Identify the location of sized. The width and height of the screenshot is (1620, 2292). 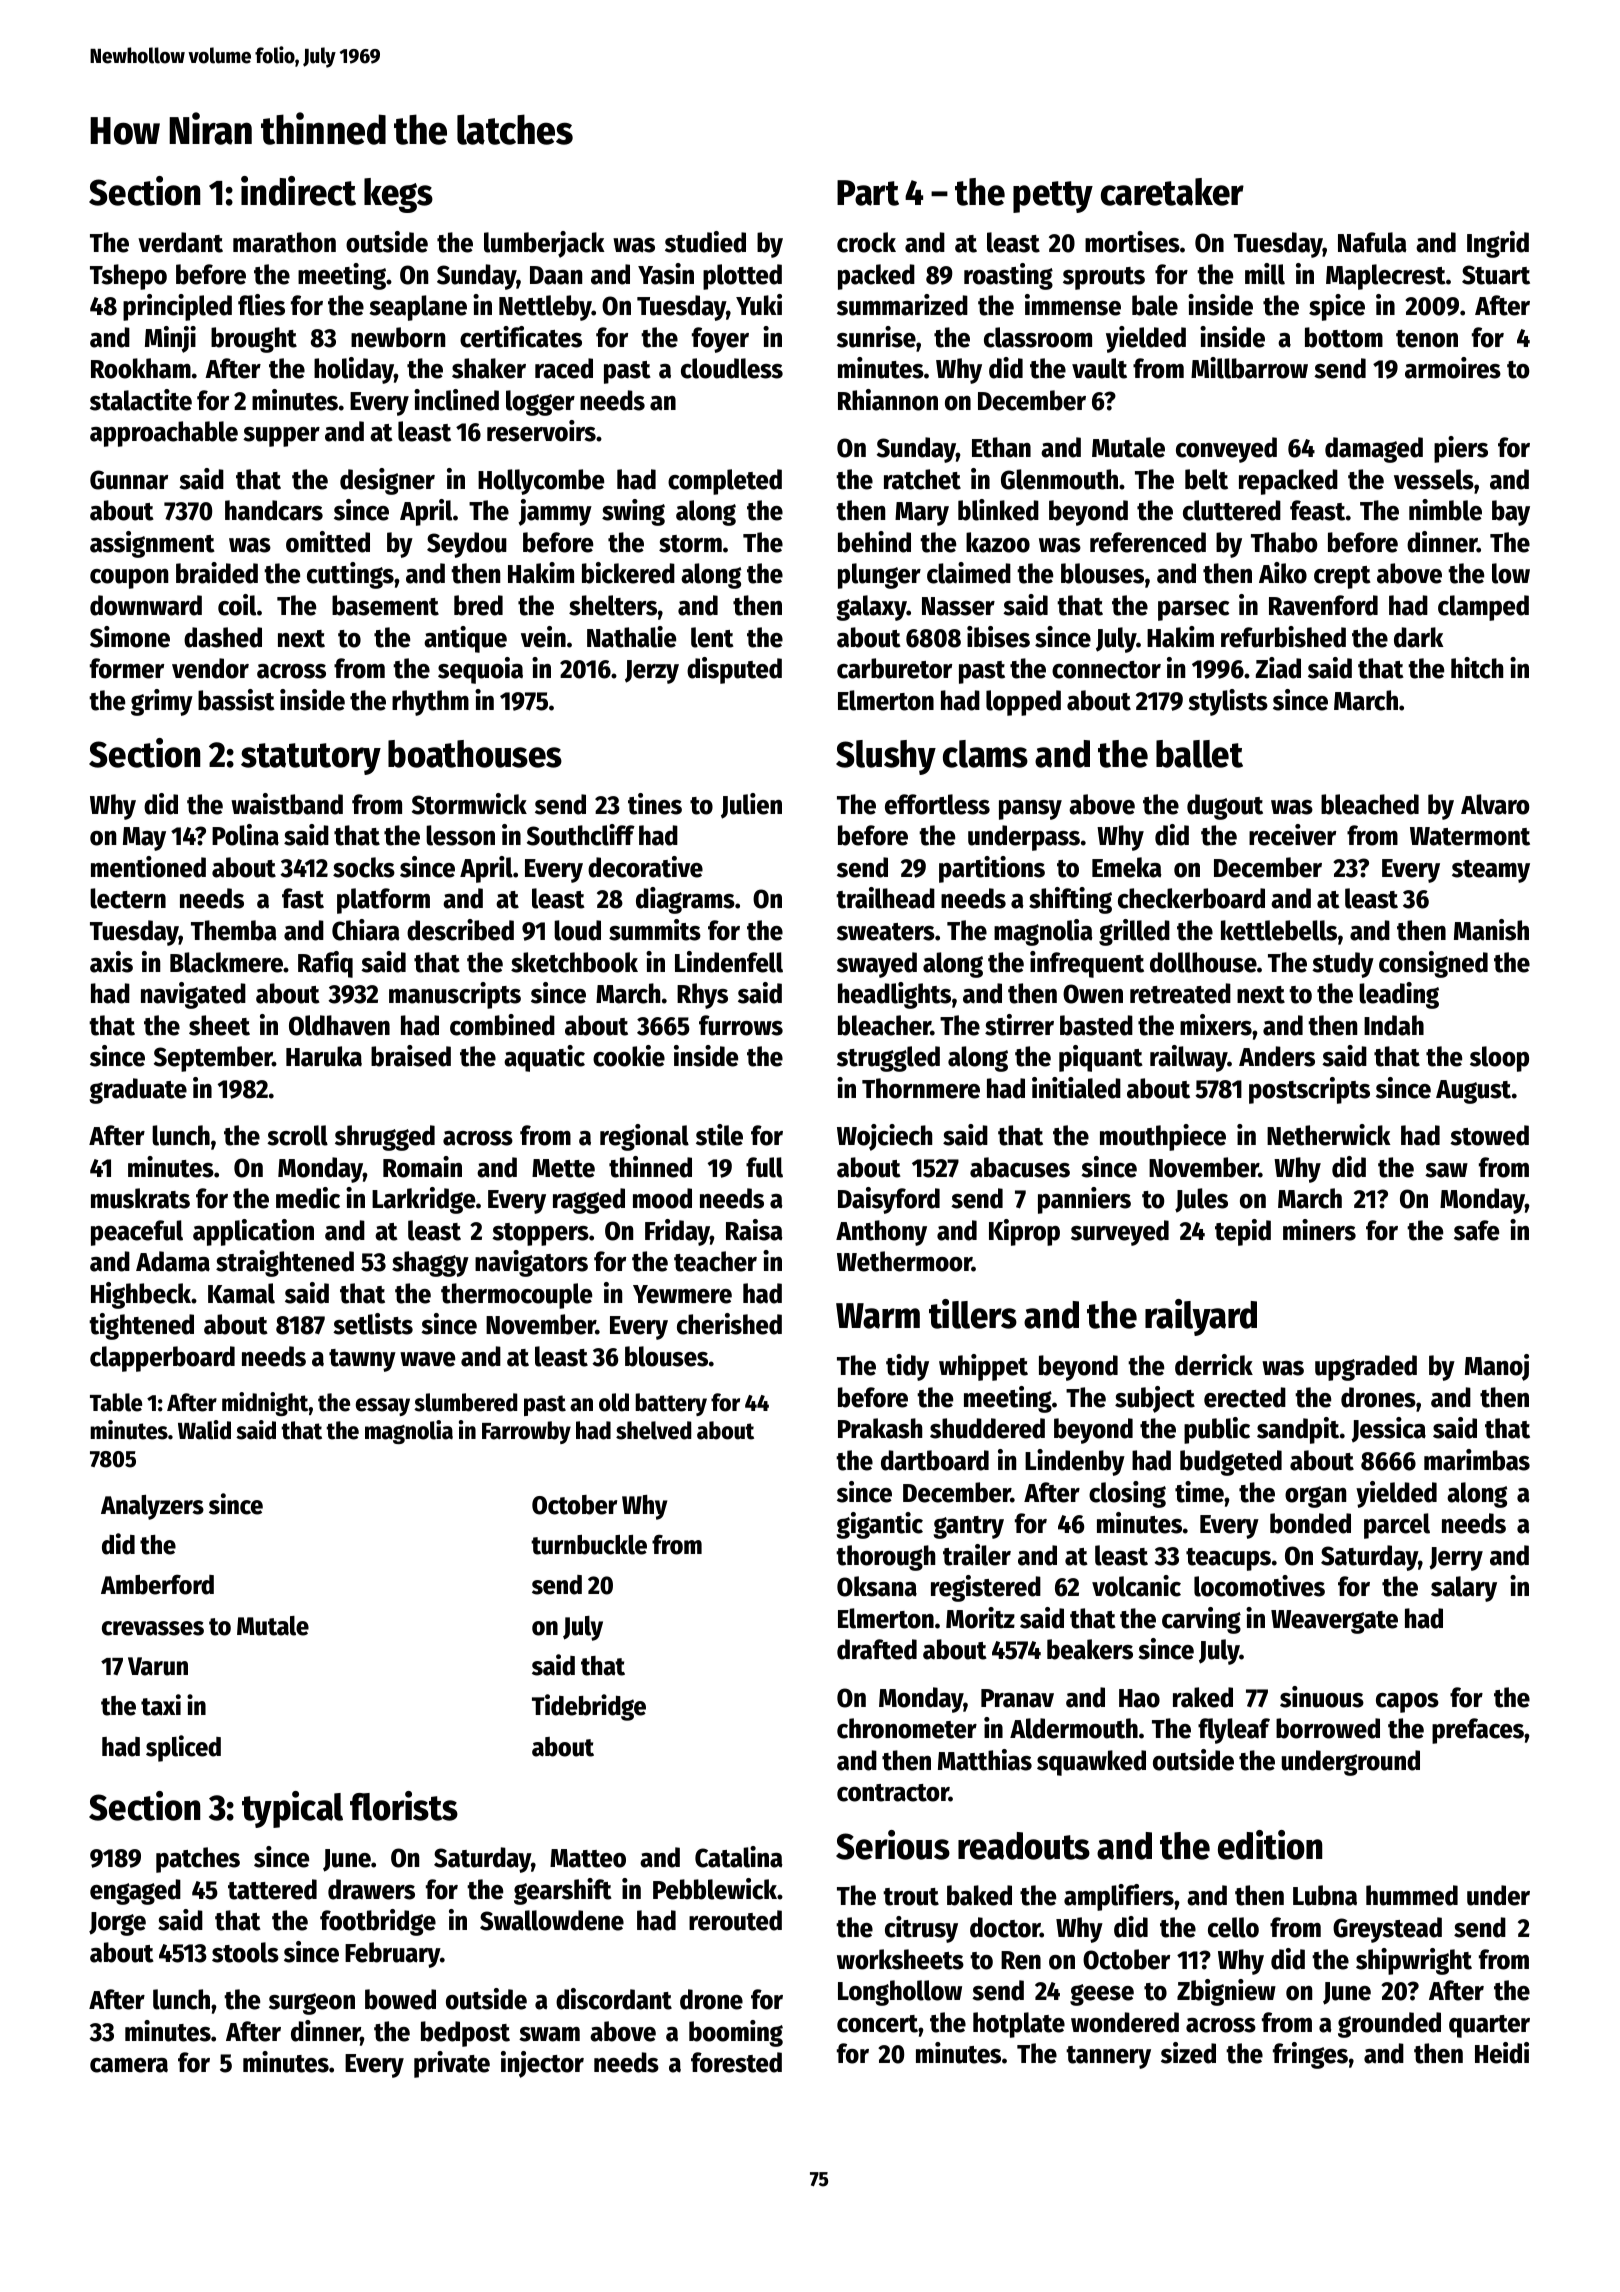
(1188, 2053).
